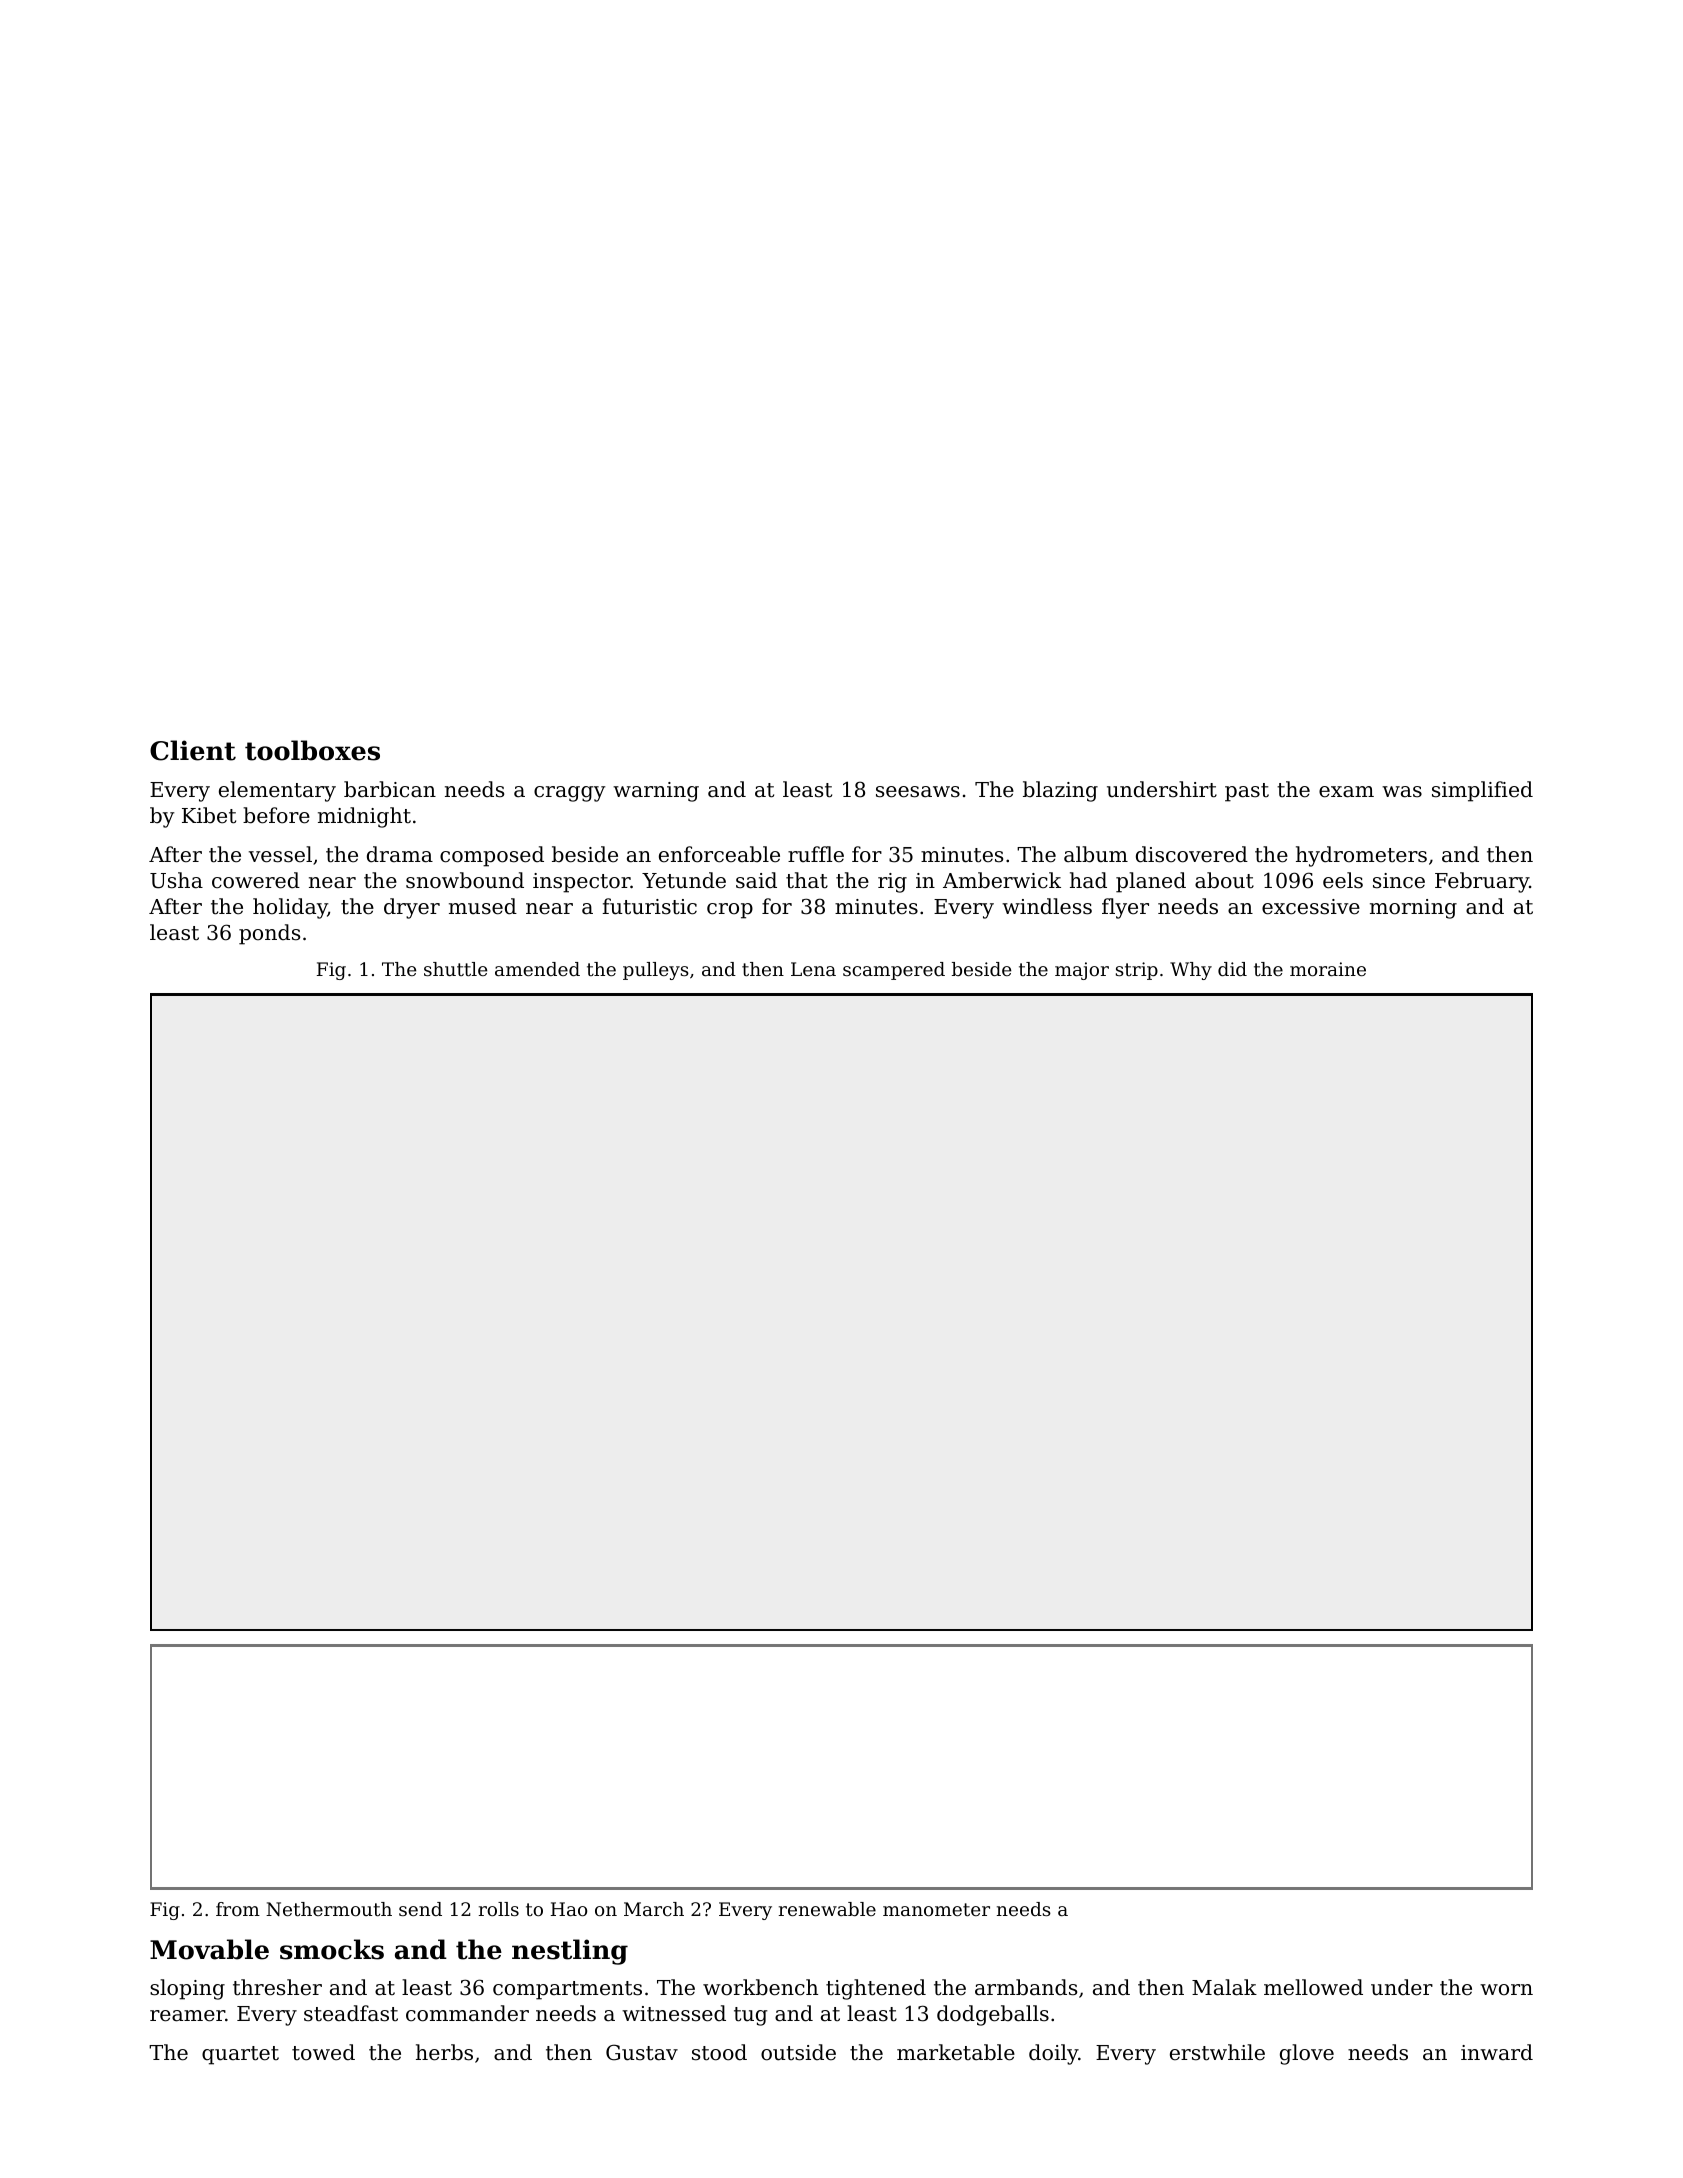 The width and height of the image is (1683, 2178). I want to click on stood, so click(719, 2052).
